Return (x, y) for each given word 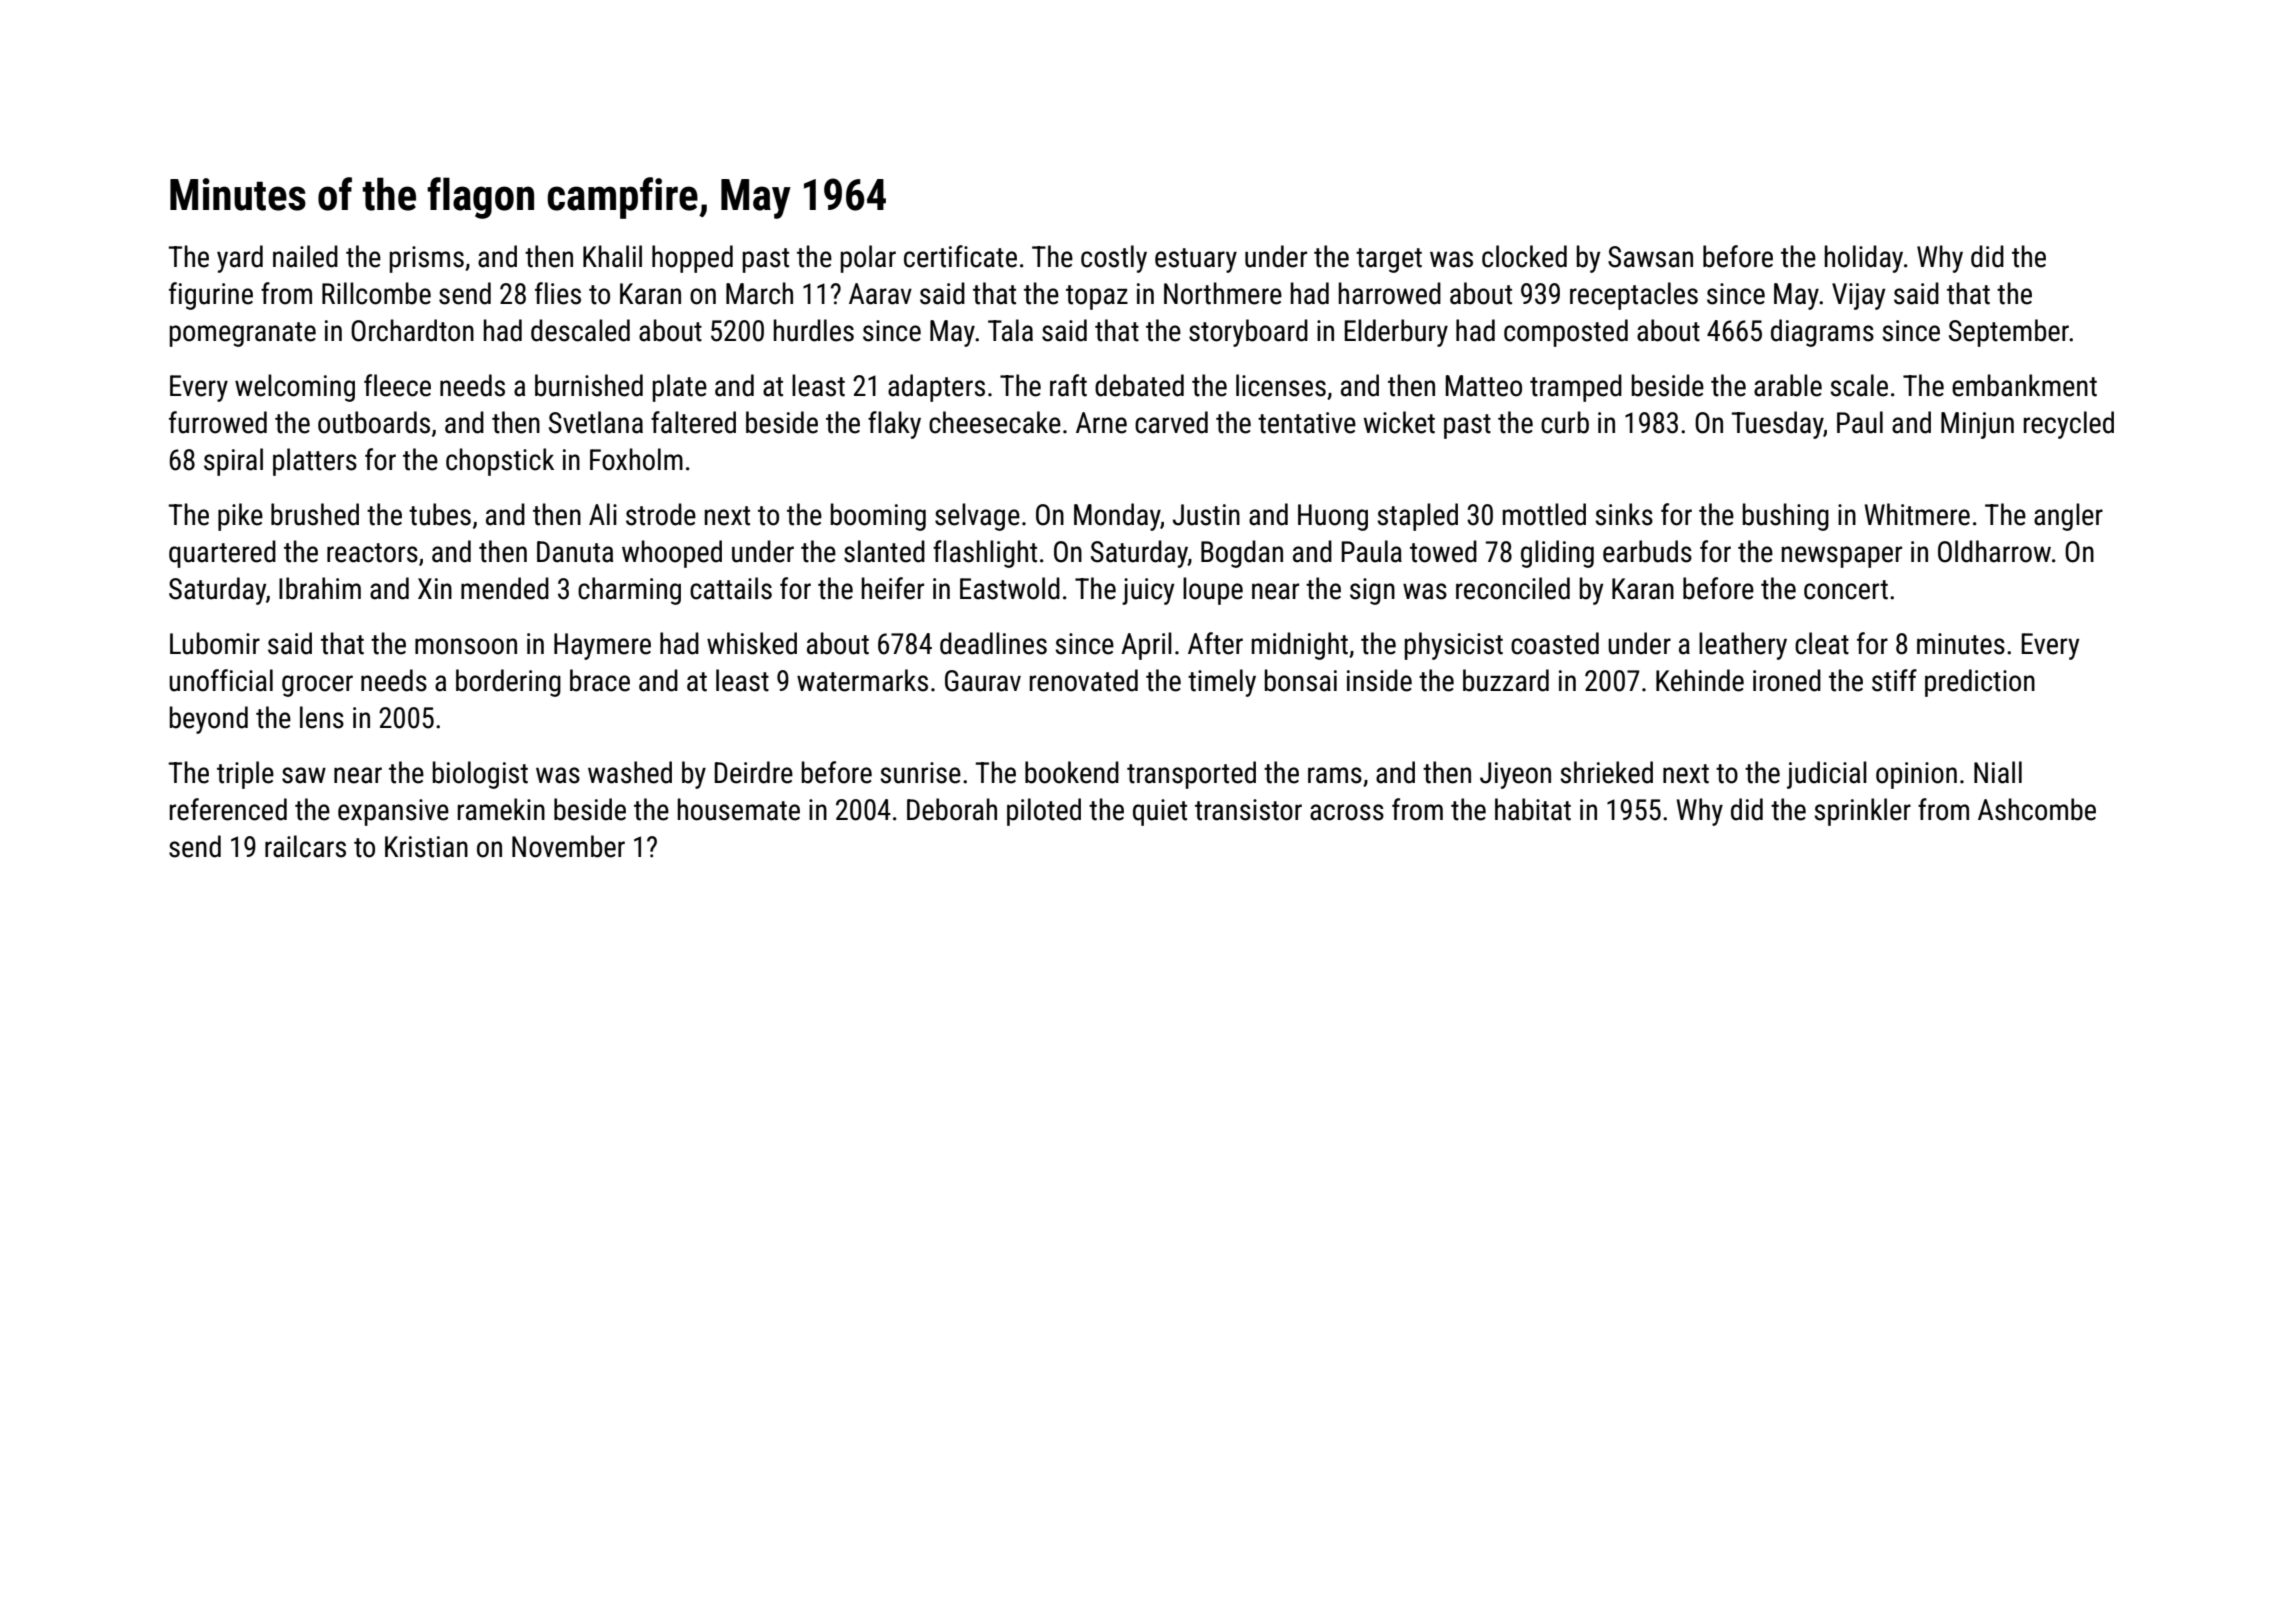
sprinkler (1862, 812)
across (1347, 812)
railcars (305, 846)
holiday (1864, 259)
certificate (960, 256)
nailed (305, 256)
